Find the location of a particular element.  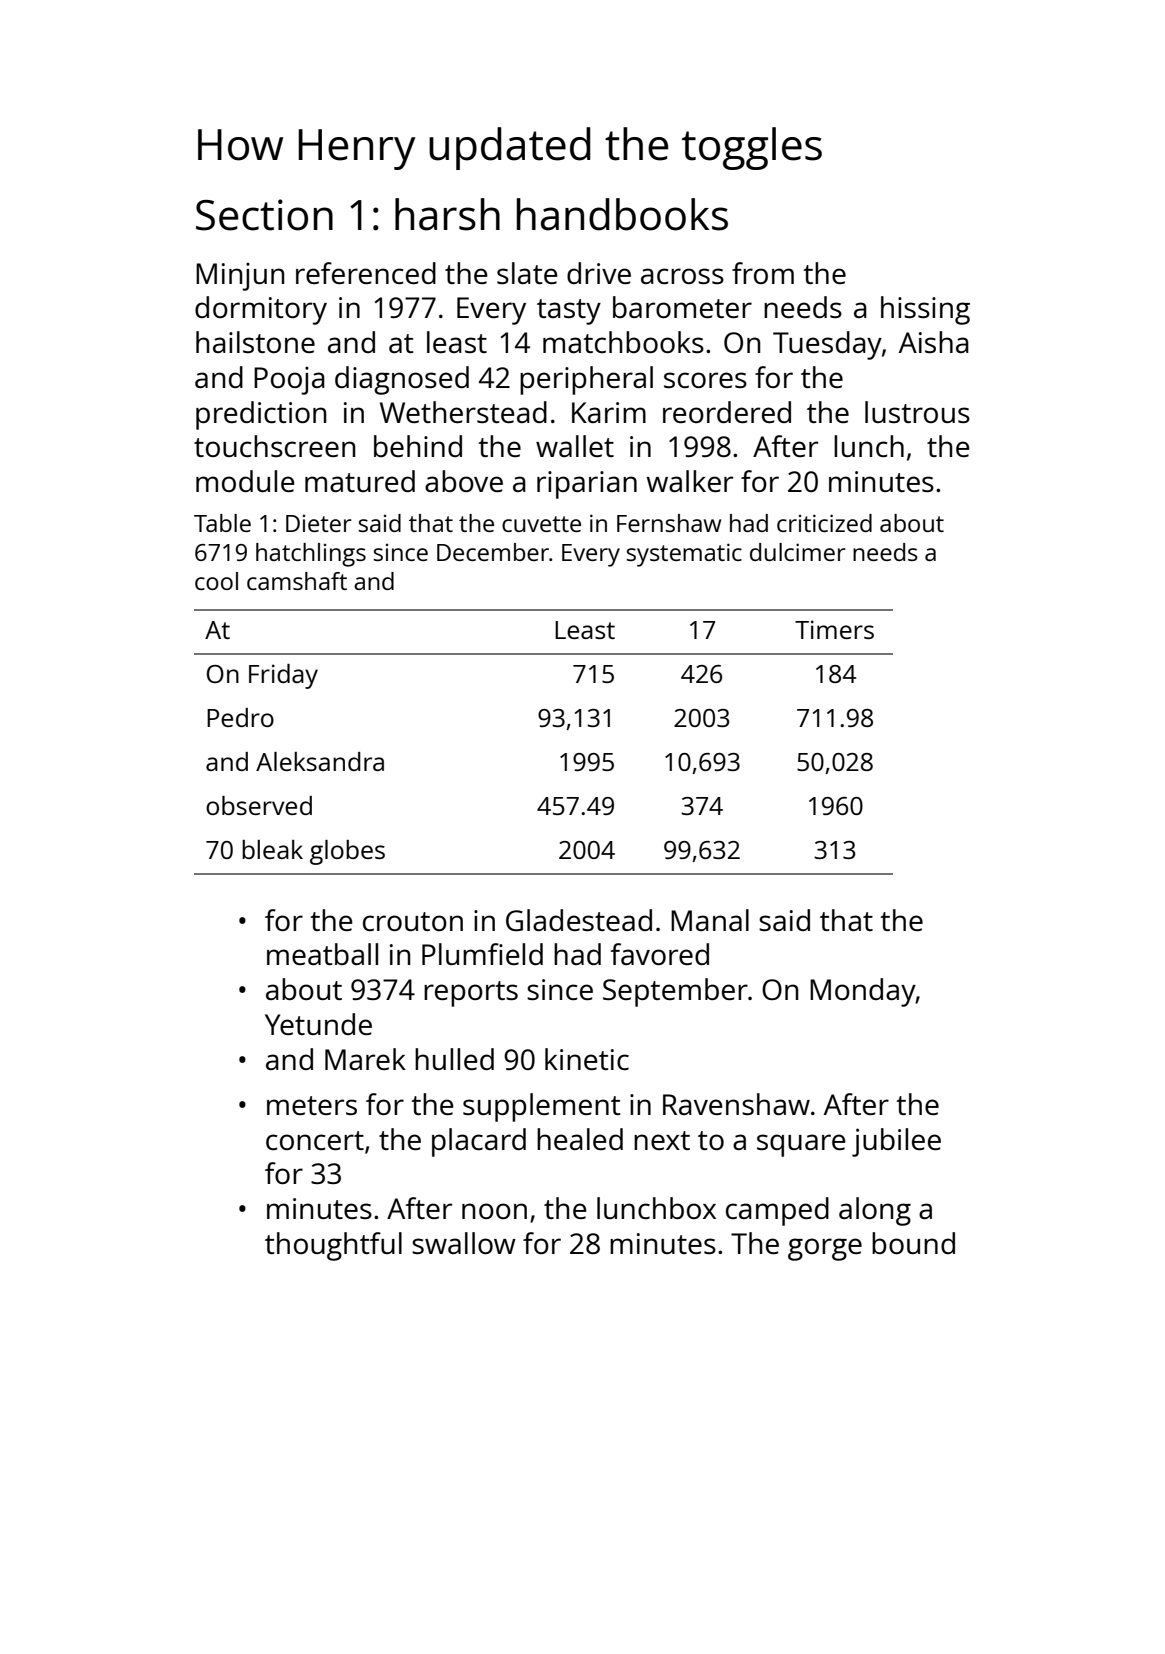

thoughtful is located at coordinates (333, 1246).
